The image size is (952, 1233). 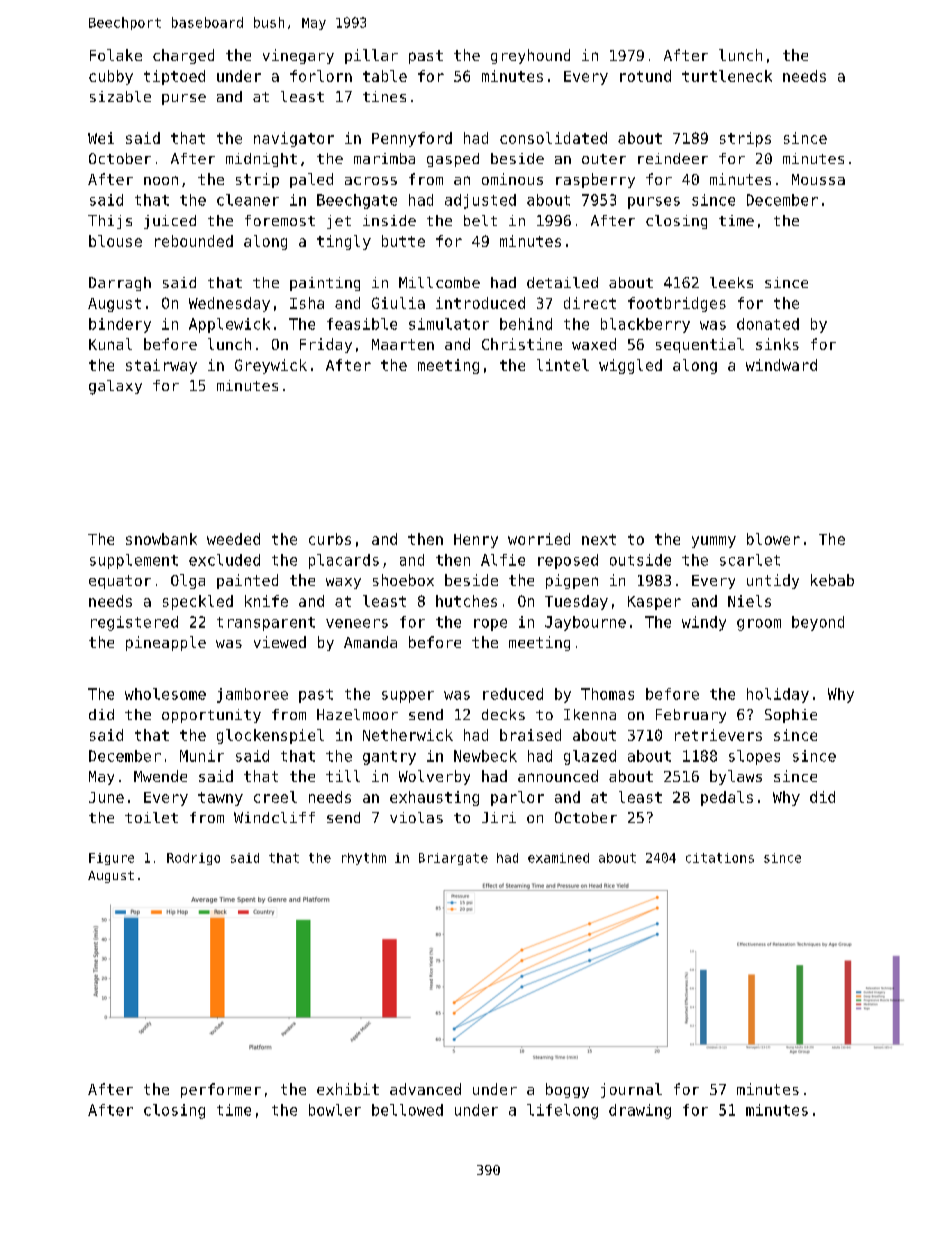 I want to click on Henry, so click(x=476, y=541).
